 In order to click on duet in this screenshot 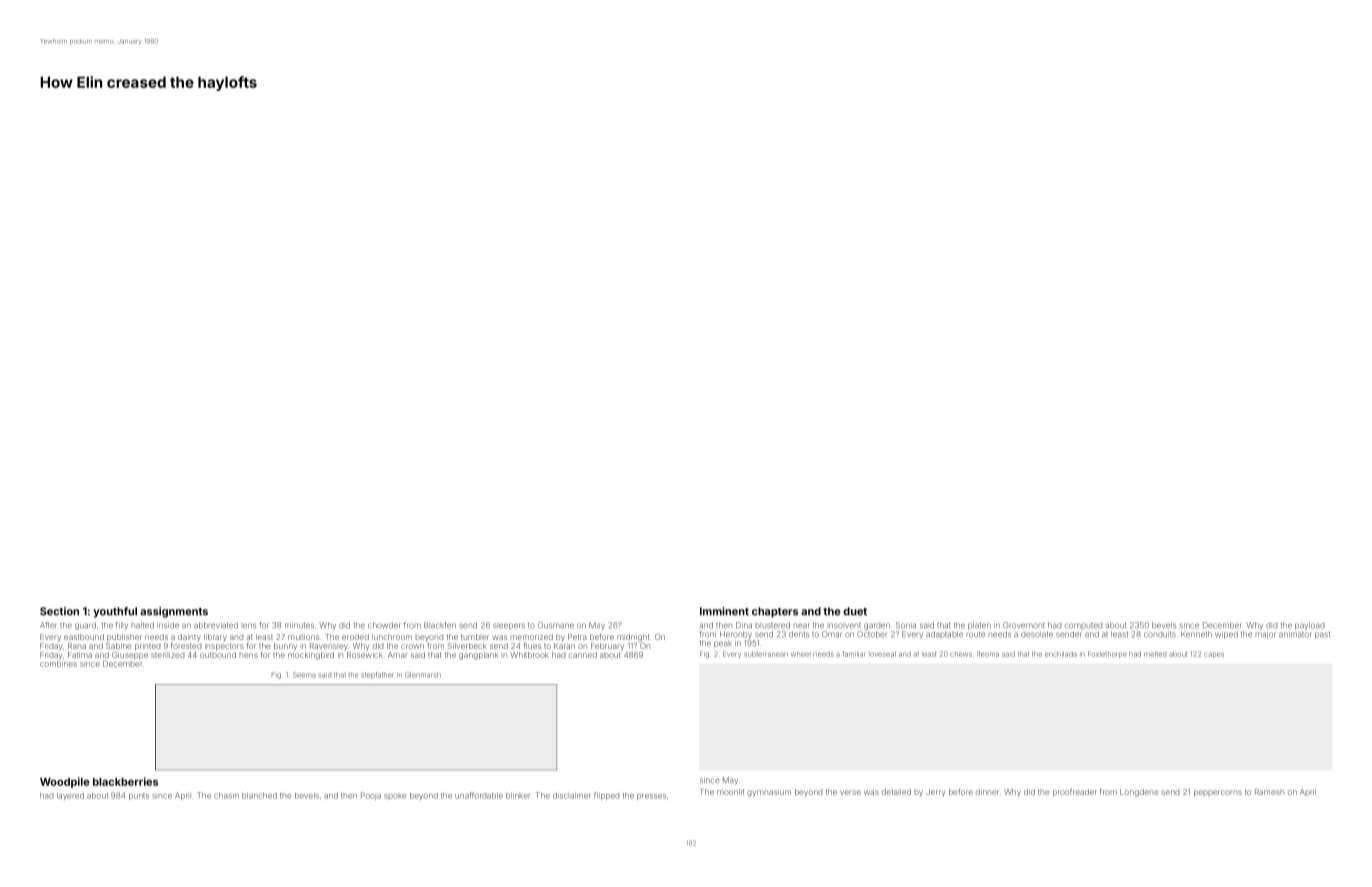, I will do `click(855, 611)`.
